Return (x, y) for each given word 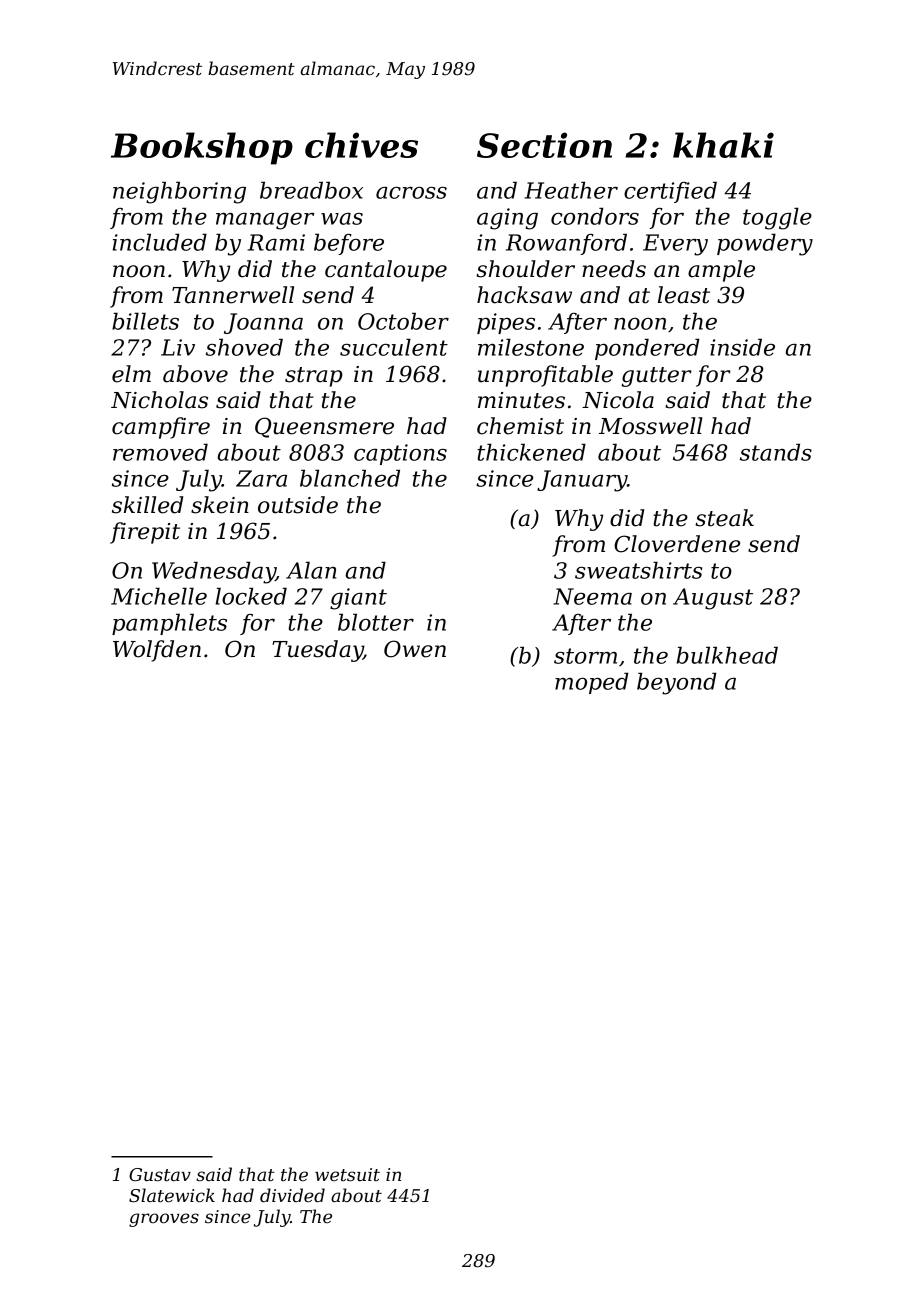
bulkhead (727, 655)
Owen (415, 649)
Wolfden (157, 651)
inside (742, 347)
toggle (777, 218)
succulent (394, 347)
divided (292, 1195)
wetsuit (347, 1175)
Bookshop (202, 148)
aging (507, 219)
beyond (677, 683)
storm (585, 656)
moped (592, 683)
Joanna (263, 323)
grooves (164, 1220)
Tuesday (317, 651)
